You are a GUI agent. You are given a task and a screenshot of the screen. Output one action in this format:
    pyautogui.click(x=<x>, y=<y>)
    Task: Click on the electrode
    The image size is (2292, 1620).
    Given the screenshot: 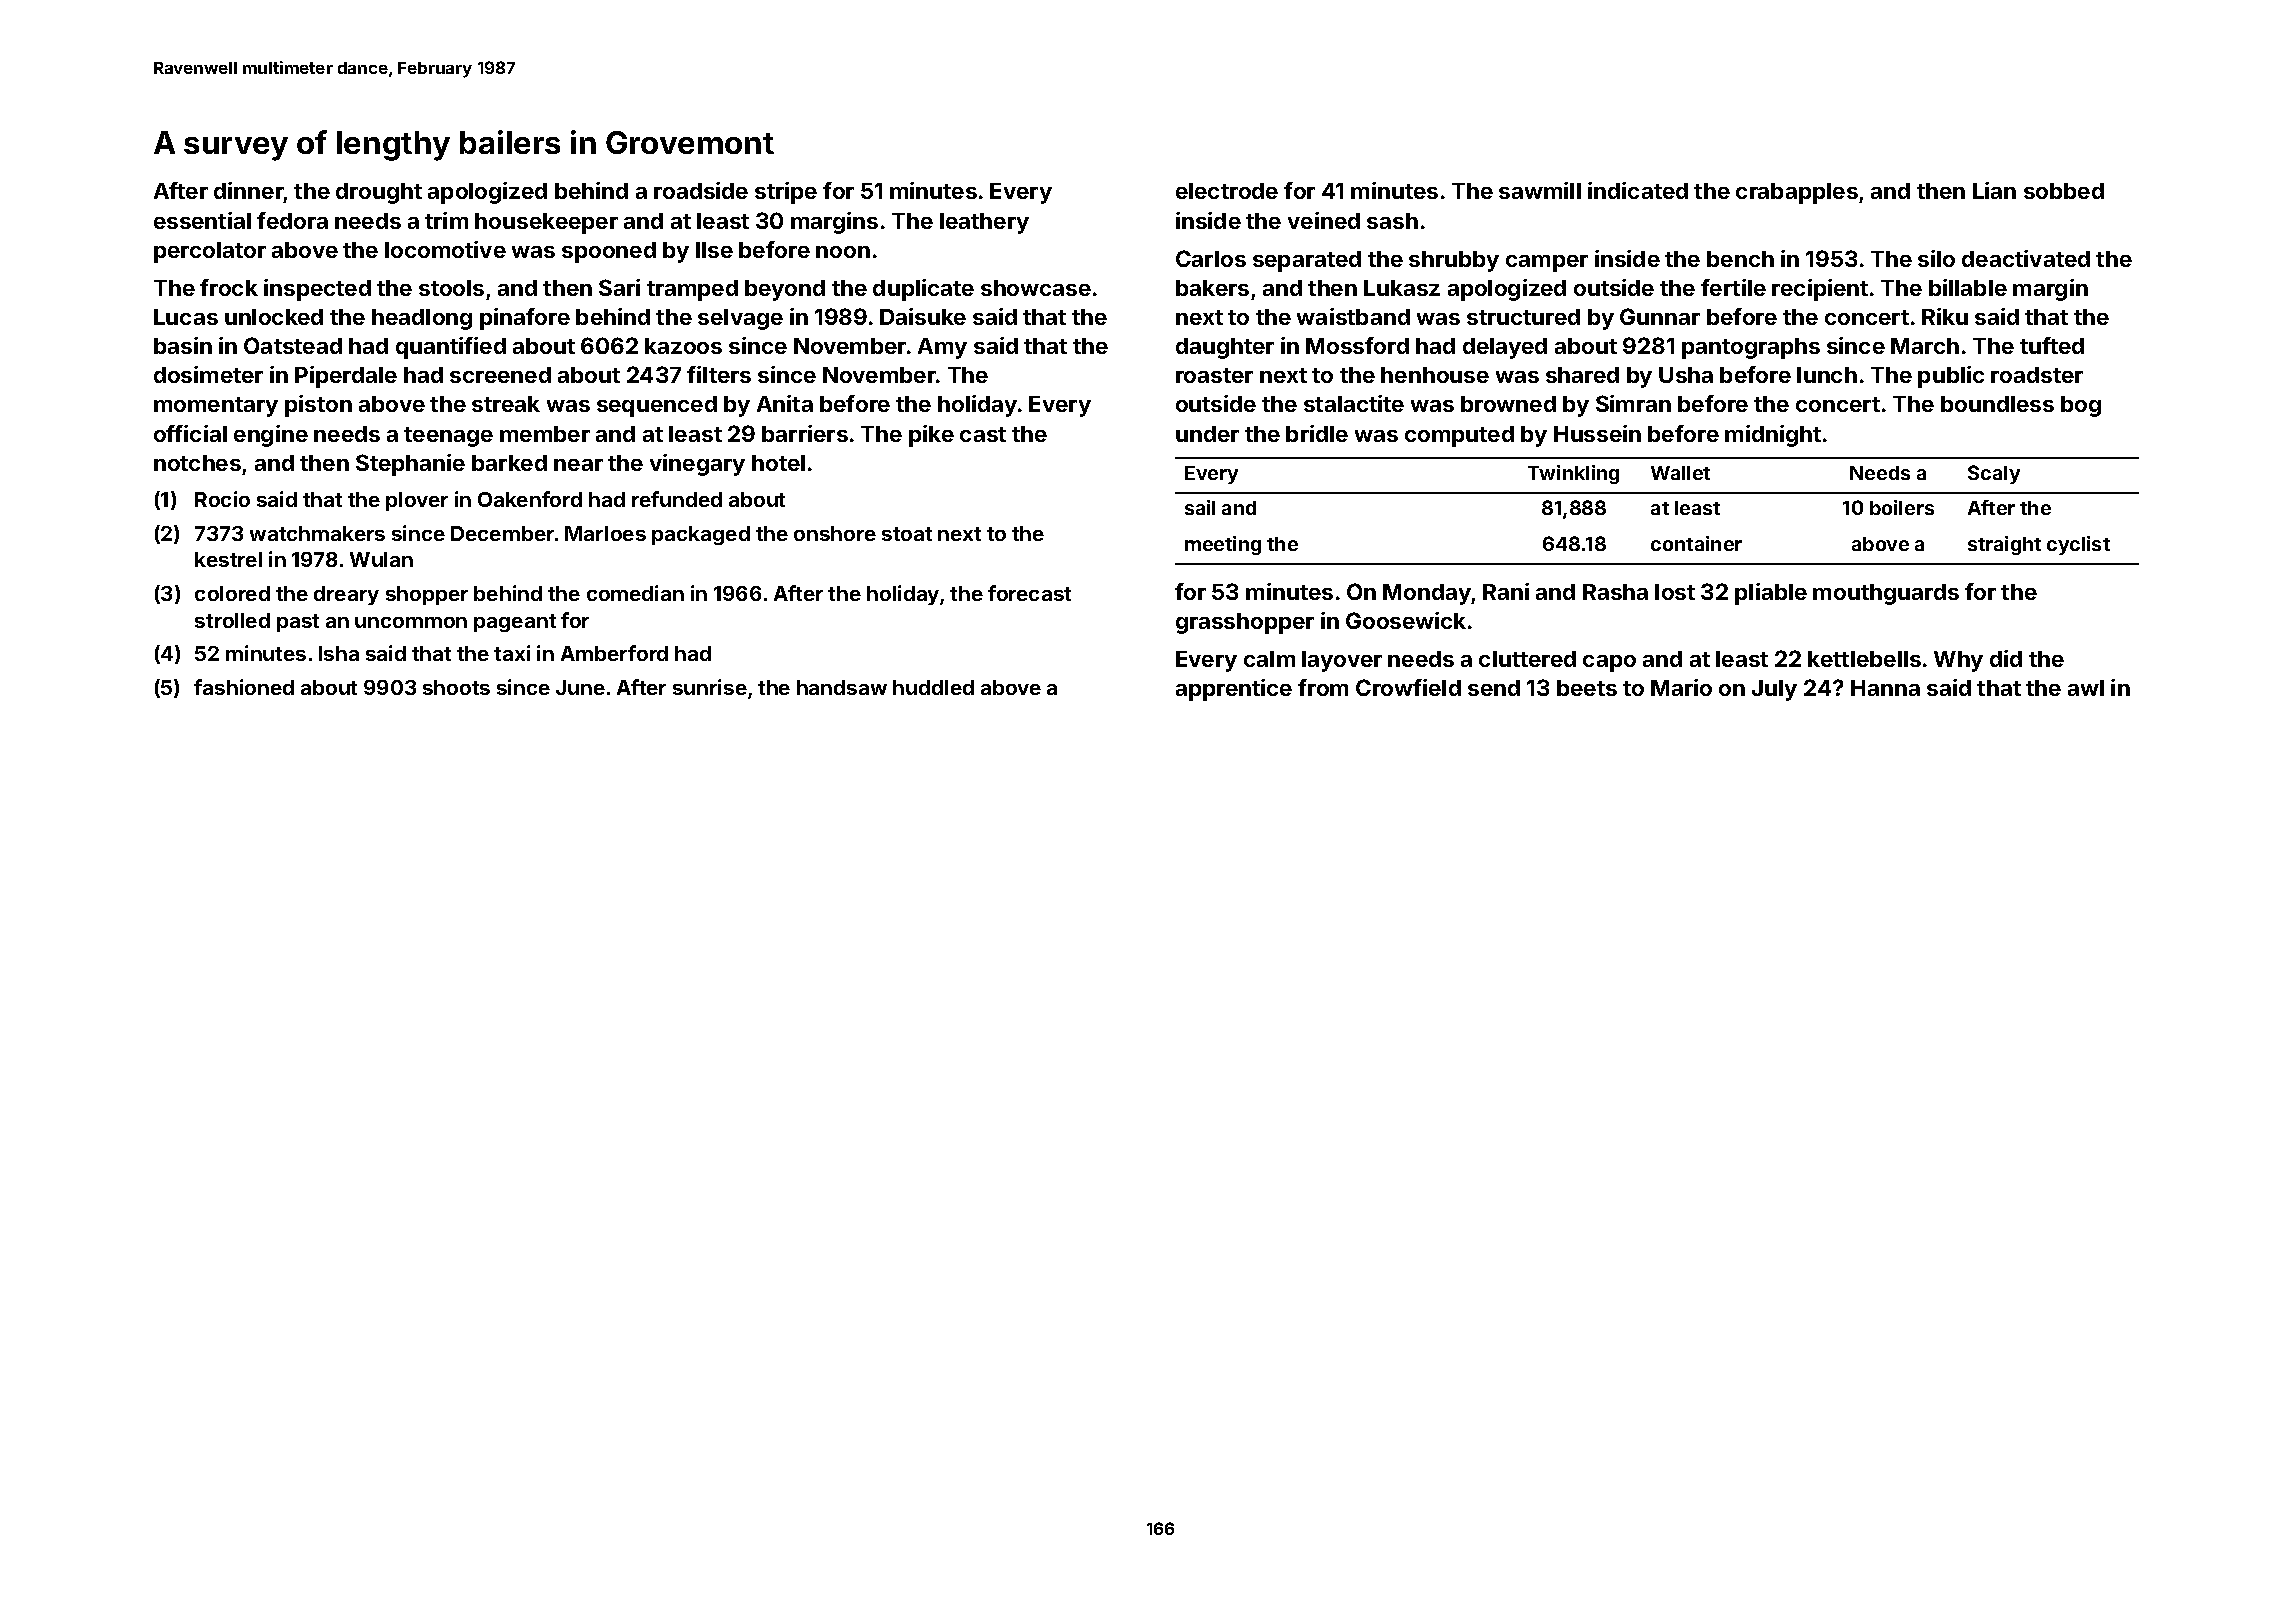 What is the action you would take?
    pyautogui.click(x=1227, y=191)
